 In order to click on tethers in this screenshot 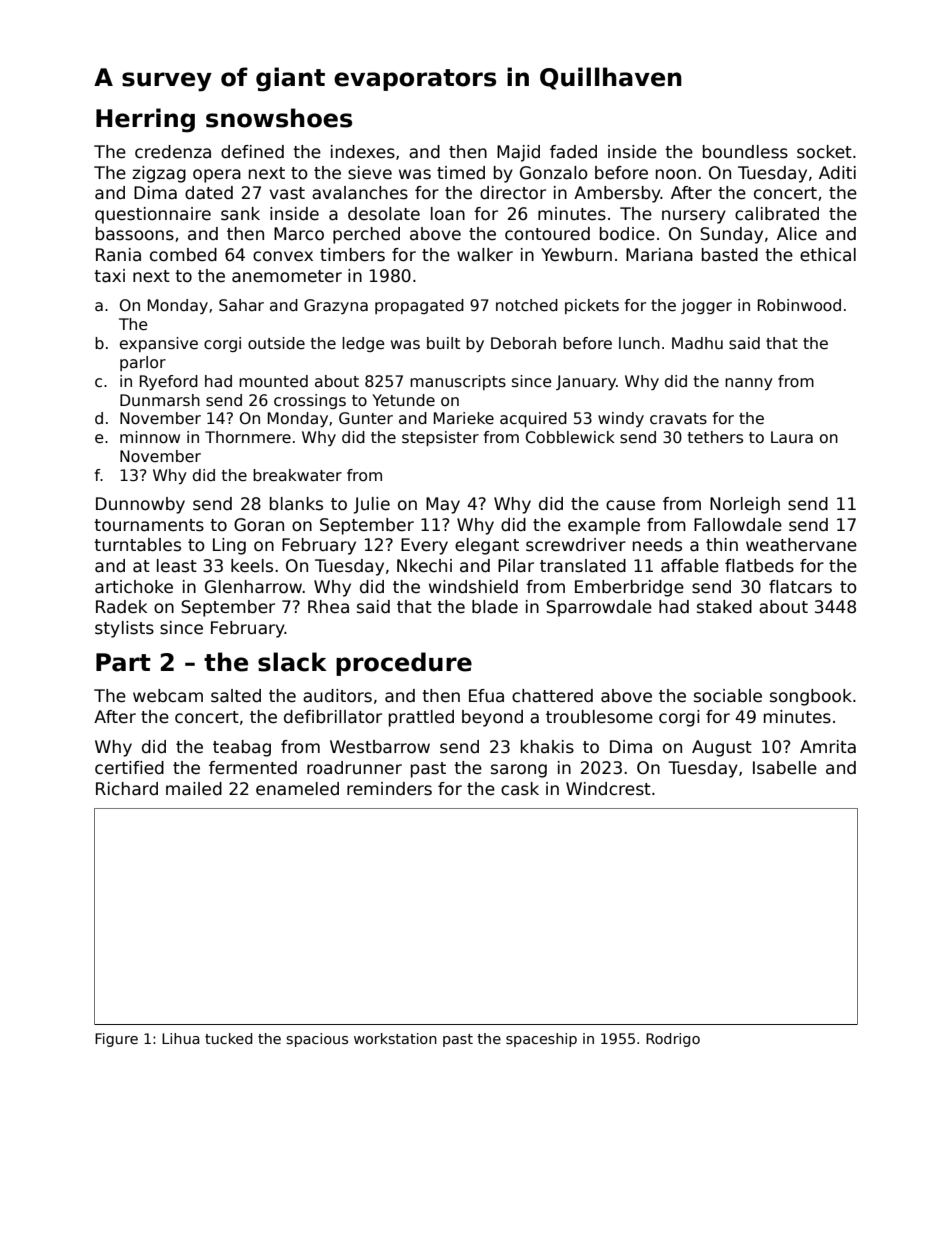, I will do `click(715, 437)`.
